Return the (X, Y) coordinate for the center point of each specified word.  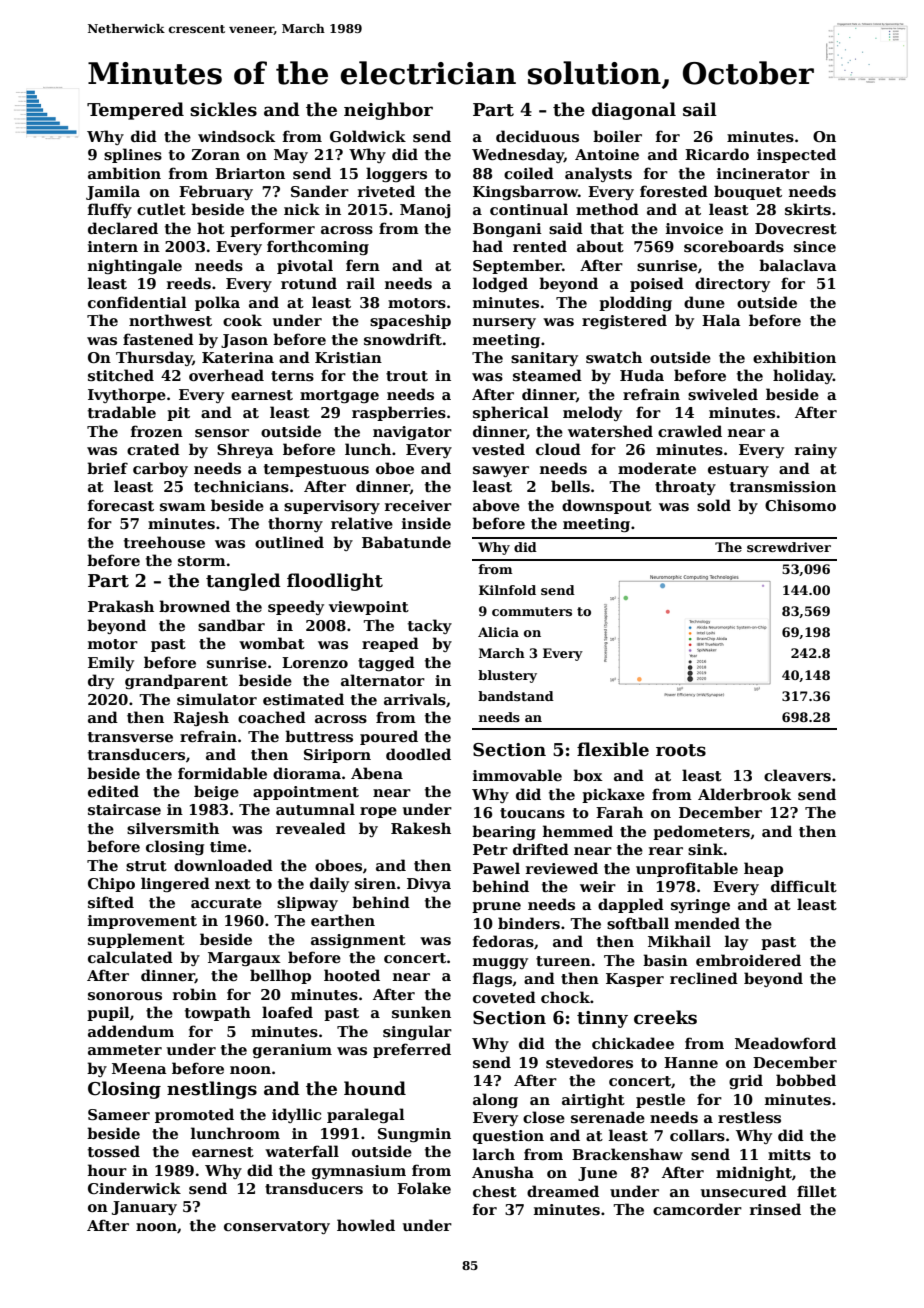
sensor (222, 433)
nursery (504, 323)
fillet (817, 1191)
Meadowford (785, 1043)
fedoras (503, 941)
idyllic (296, 1115)
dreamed (563, 1191)
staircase (124, 810)
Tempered (135, 111)
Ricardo (717, 154)
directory (732, 284)
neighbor (388, 111)
